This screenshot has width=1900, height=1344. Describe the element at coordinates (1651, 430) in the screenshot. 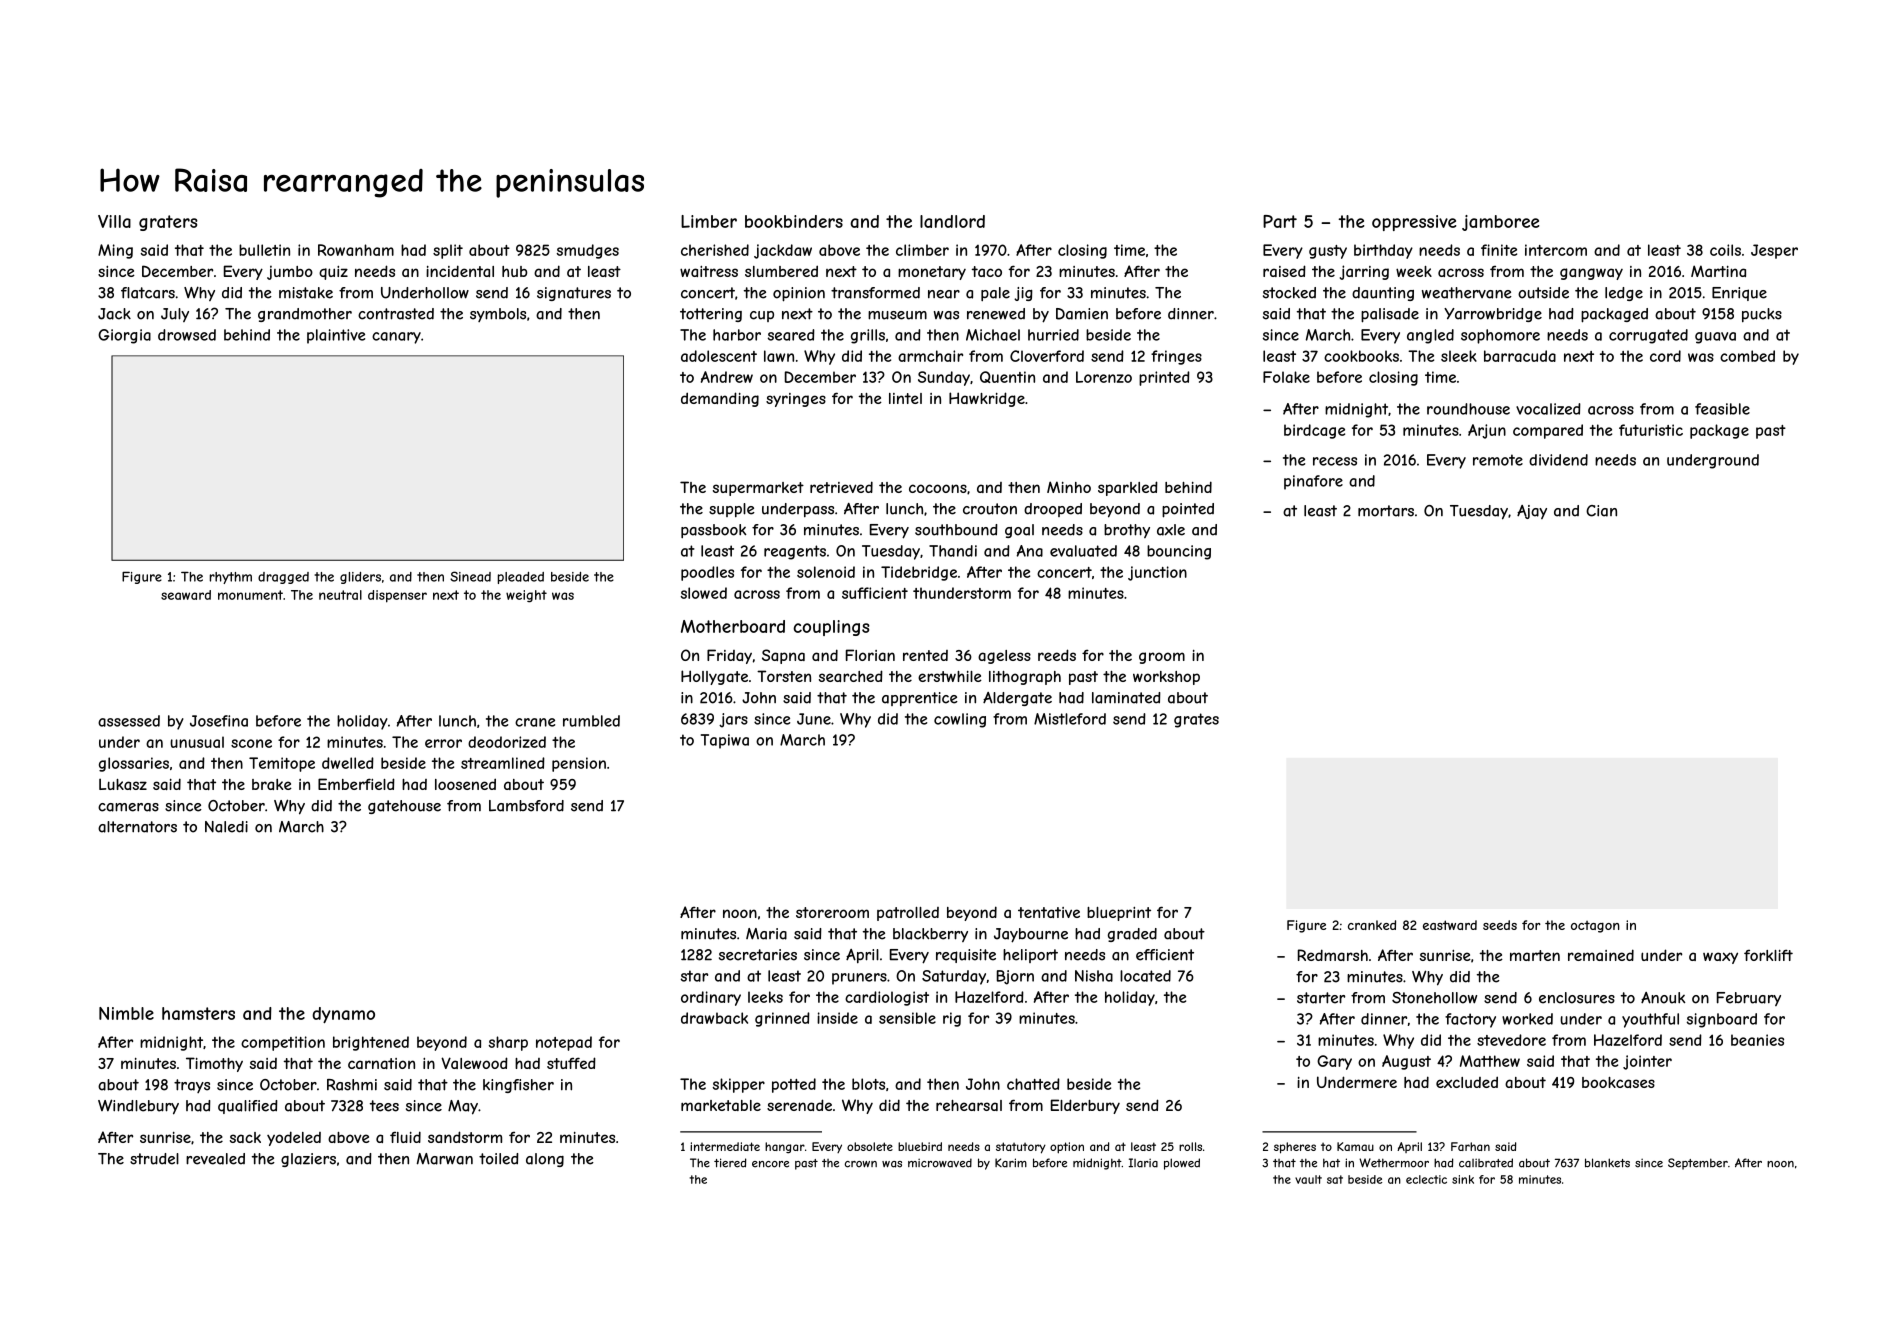

I see `futuristic` at that location.
